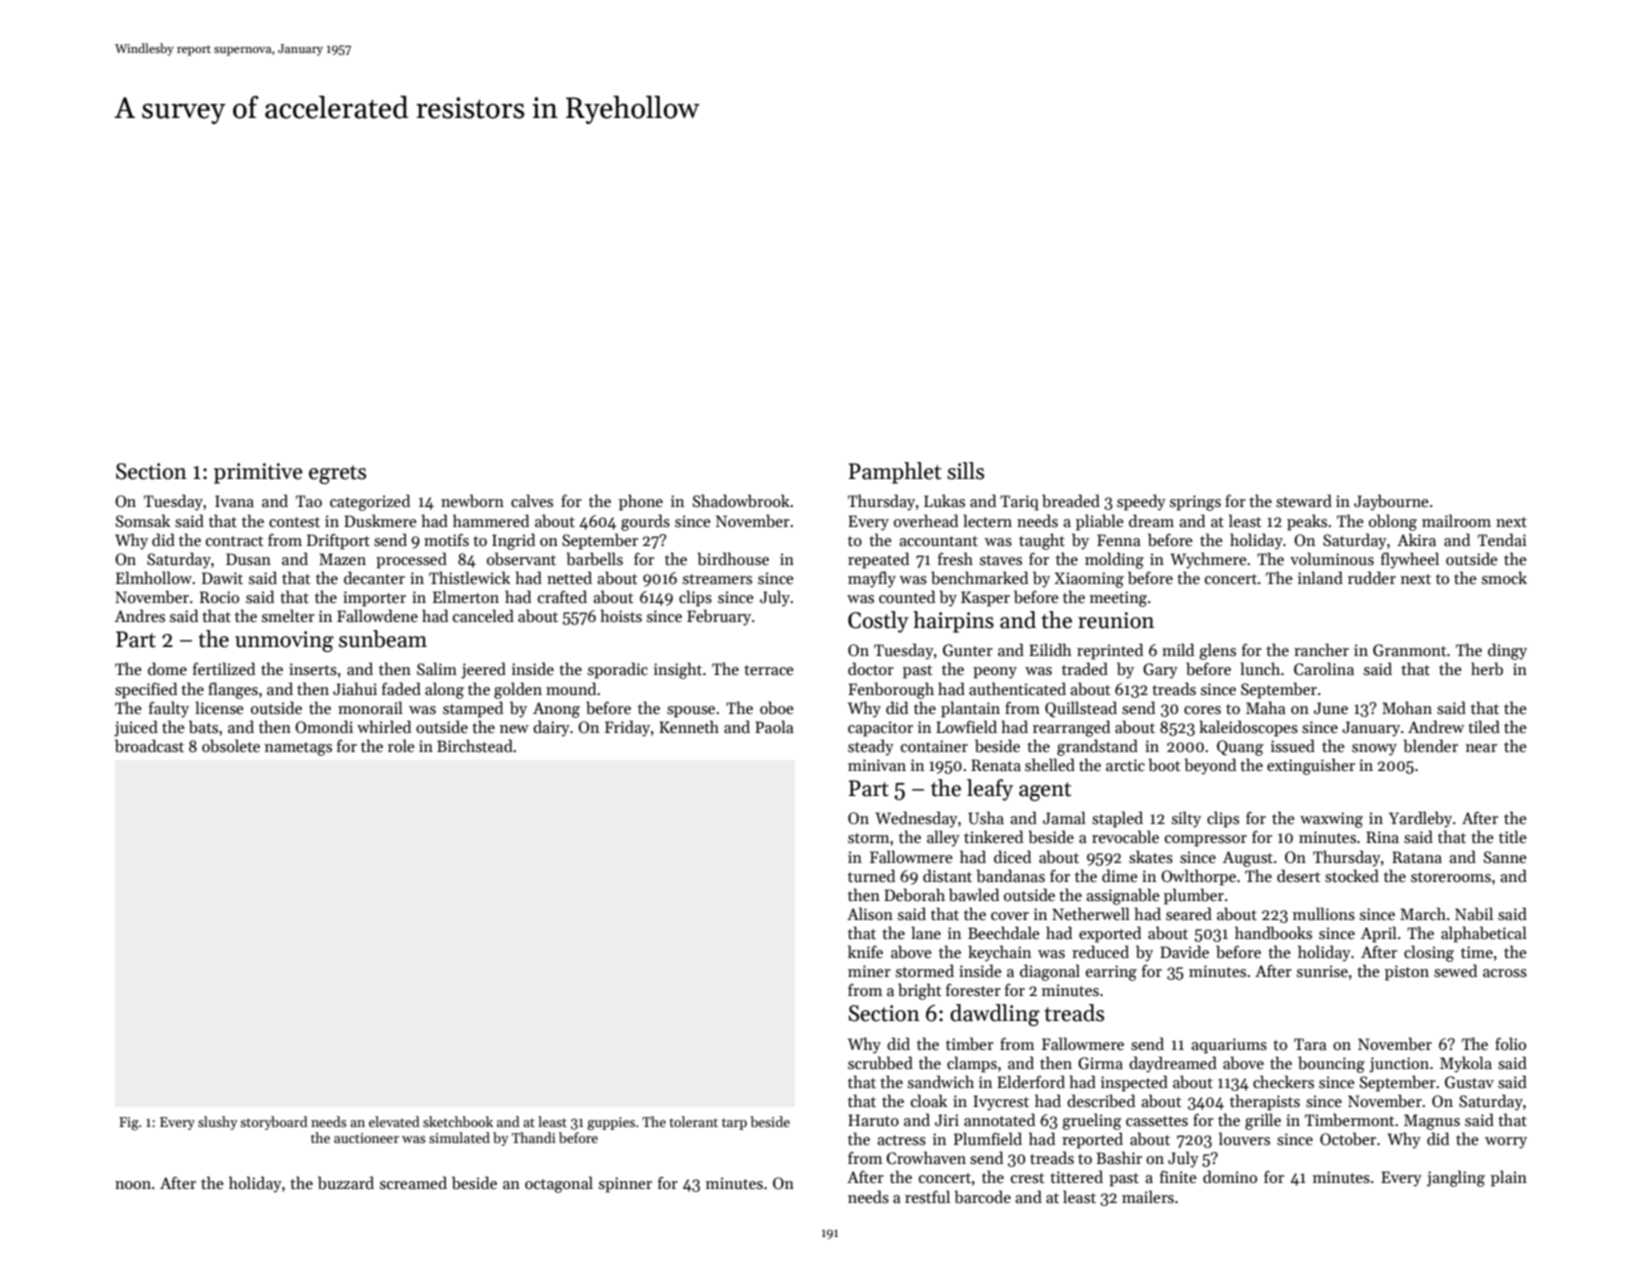 The image size is (1642, 1268). I want to click on primitive, so click(258, 473).
